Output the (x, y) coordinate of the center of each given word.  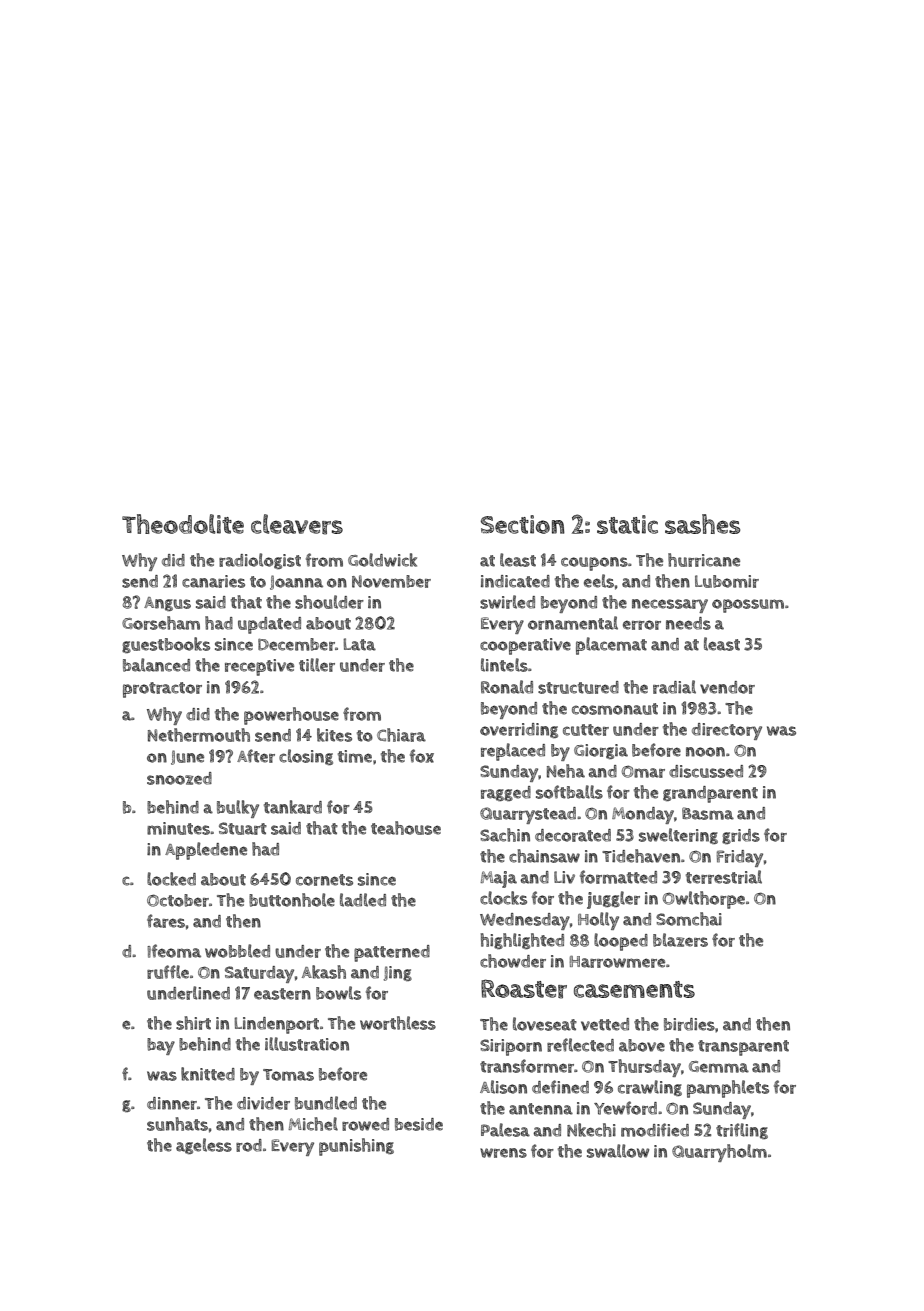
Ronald (507, 687)
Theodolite (183, 524)
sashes (702, 524)
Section (523, 524)
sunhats (177, 1124)
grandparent (710, 794)
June (187, 757)
